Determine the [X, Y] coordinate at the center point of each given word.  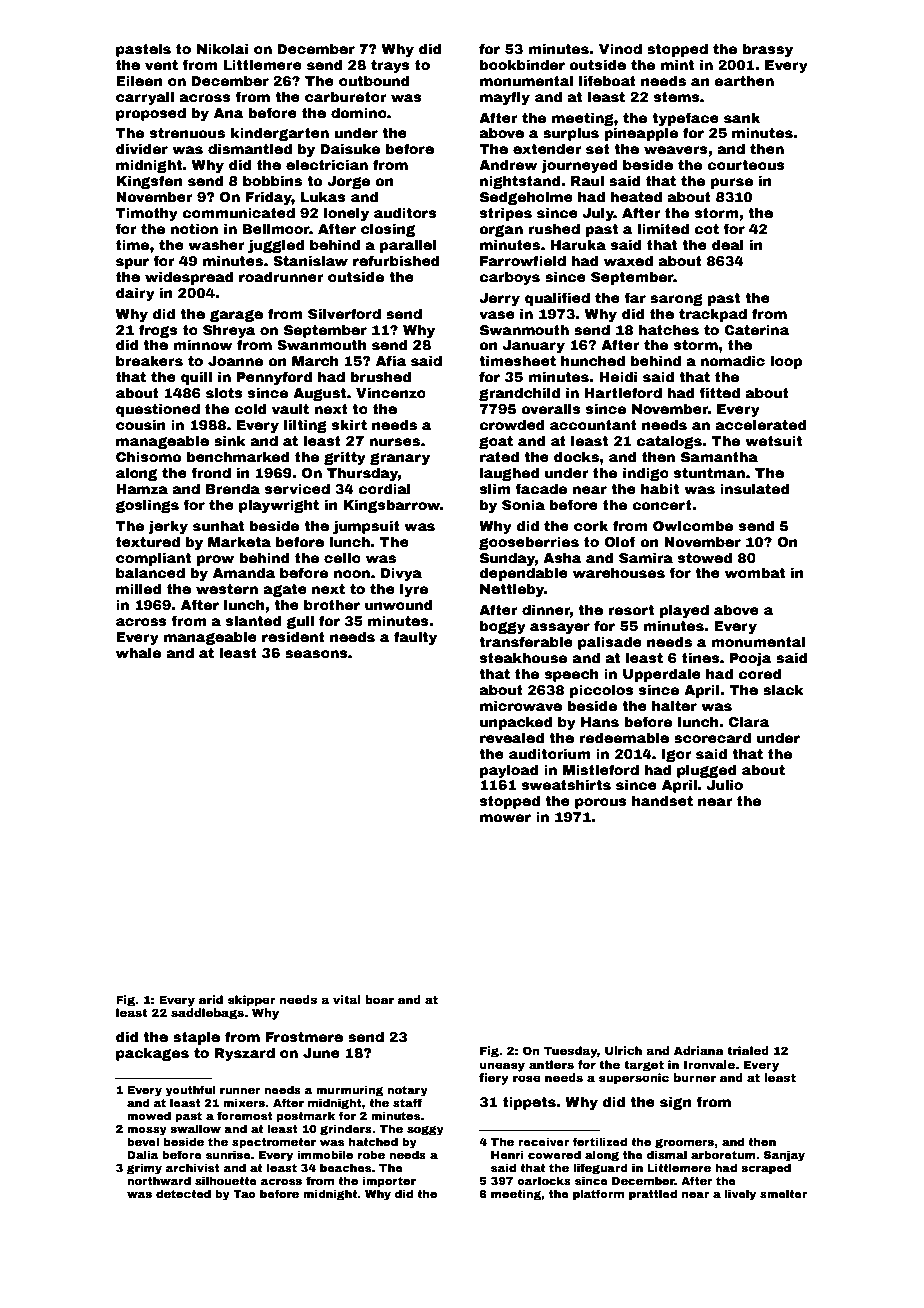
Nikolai [222, 48]
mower [505, 818]
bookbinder [522, 64]
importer [389, 1182]
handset [662, 800]
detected [183, 1193]
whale [138, 652]
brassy [768, 50]
